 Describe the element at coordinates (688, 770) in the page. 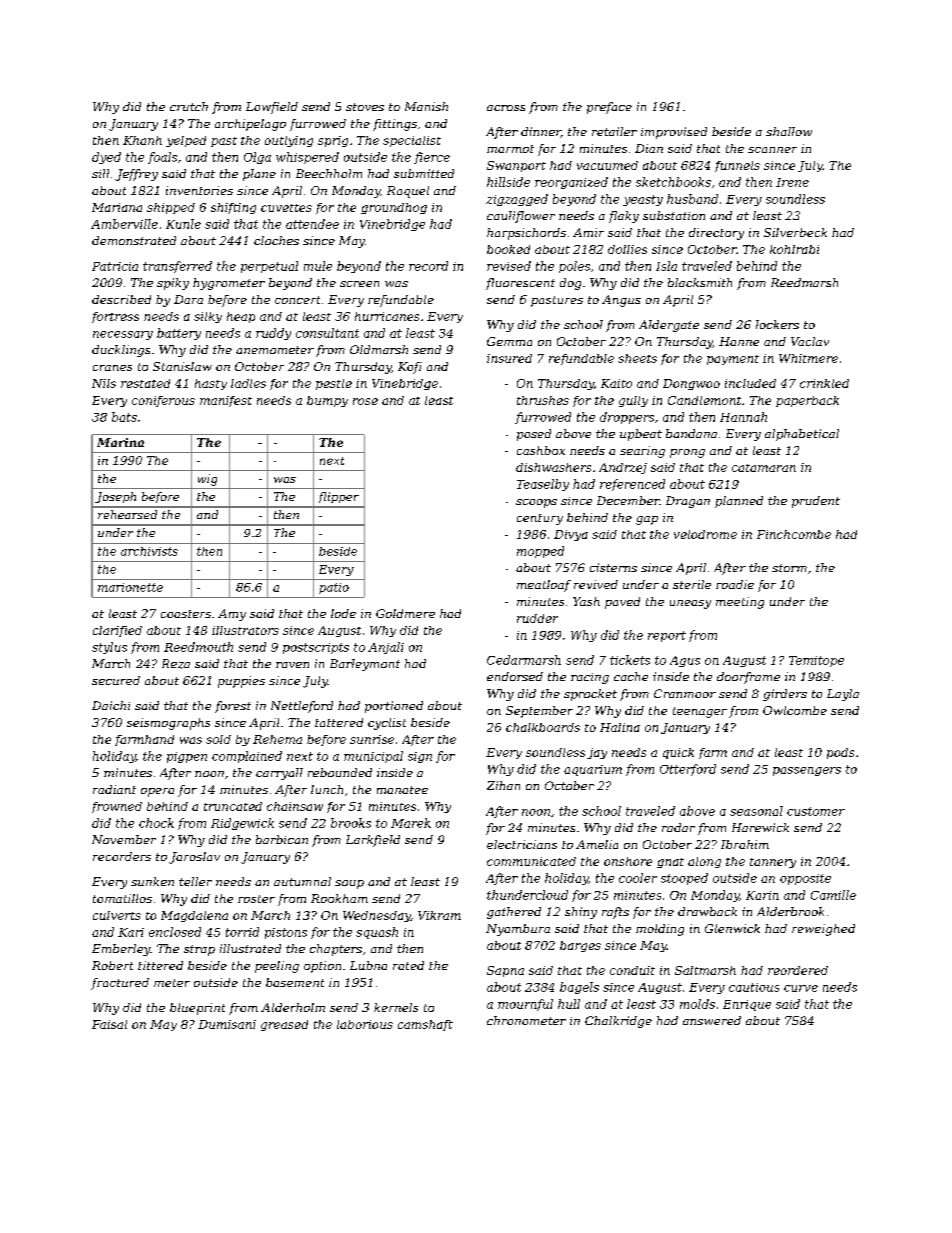

I see `Otterford` at that location.
